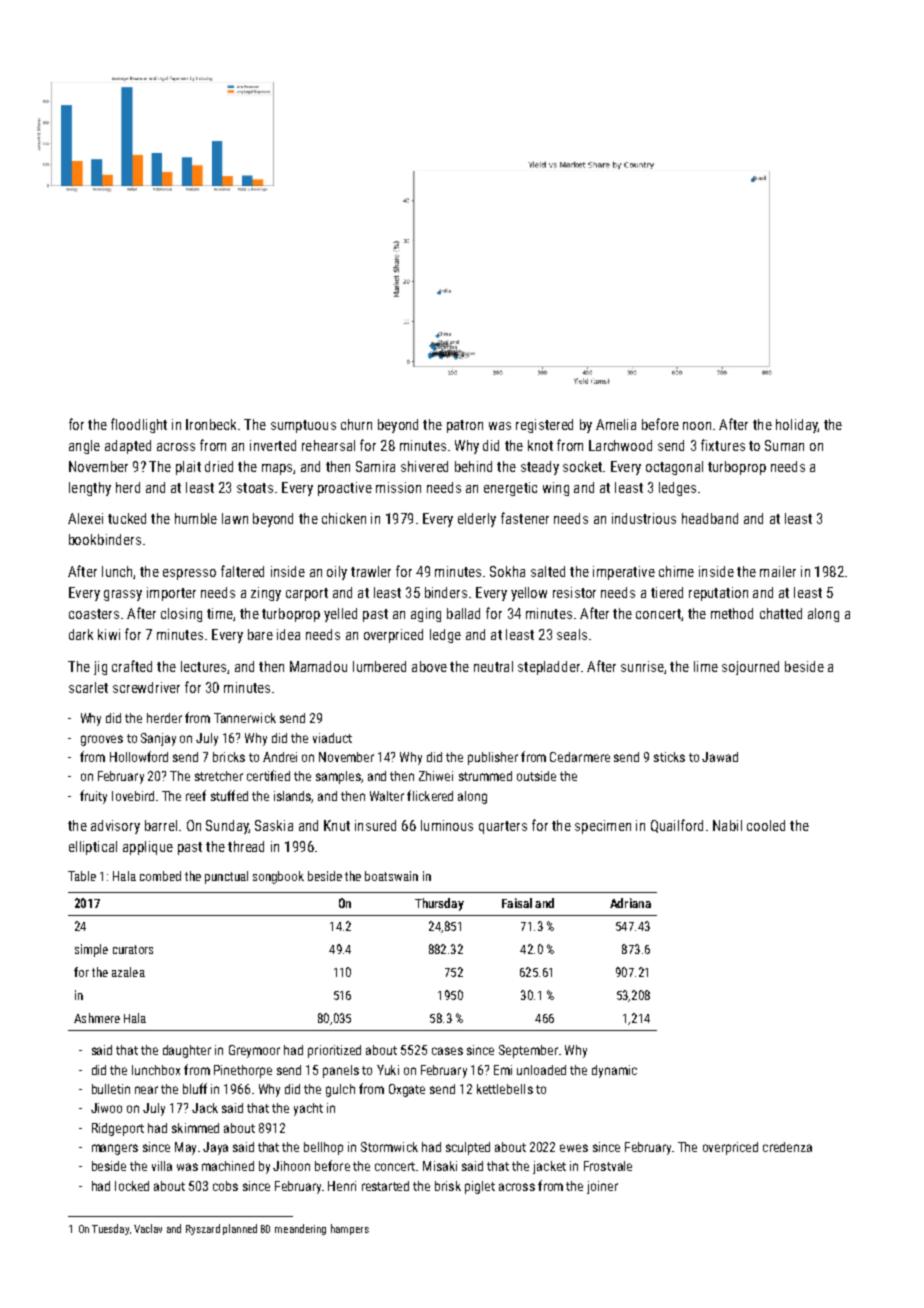 Image resolution: width=924 pixels, height=1308 pixels. I want to click on Sokha, so click(507, 571).
